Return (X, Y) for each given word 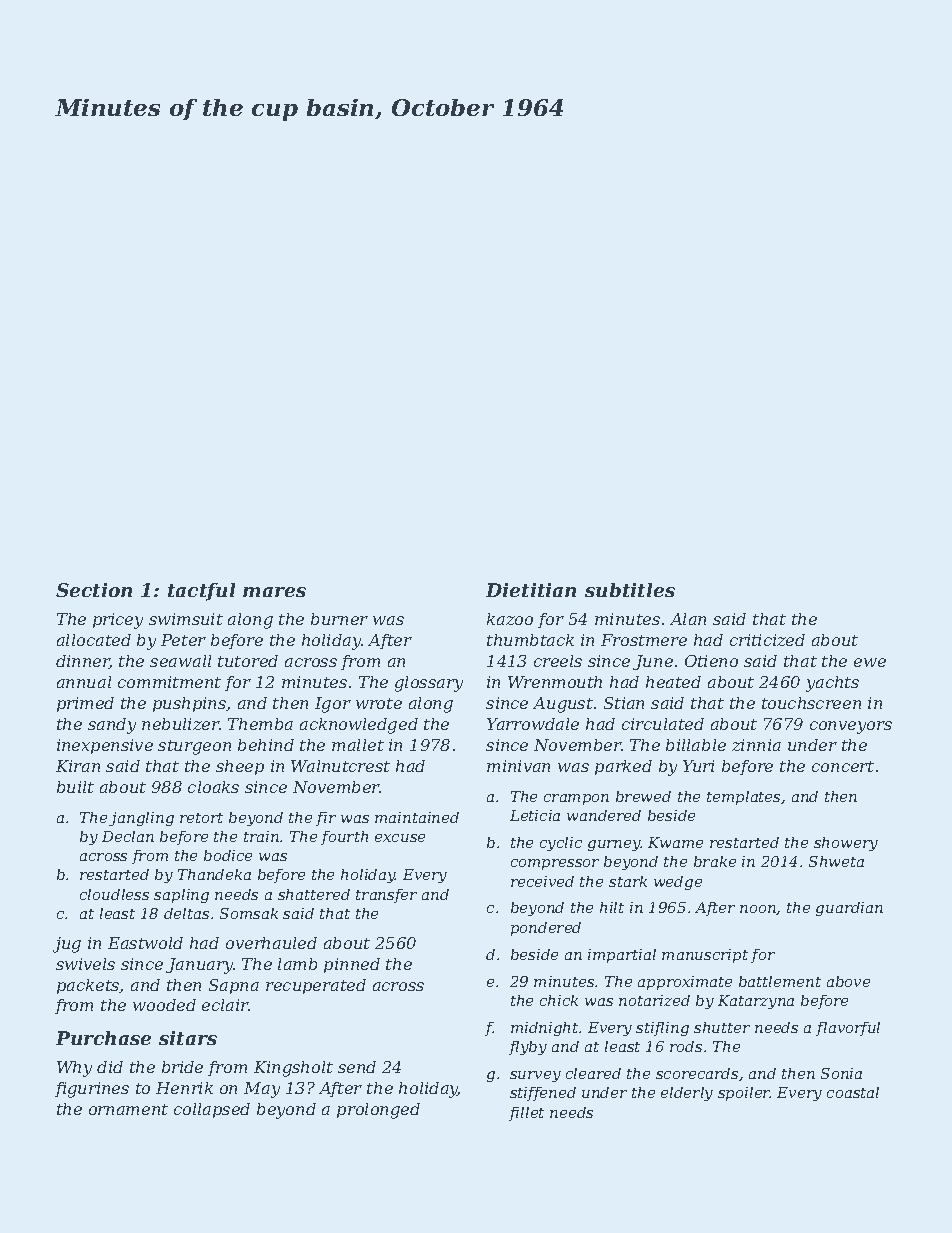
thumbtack (530, 640)
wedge (678, 883)
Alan (688, 619)
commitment (169, 682)
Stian (624, 703)
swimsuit (186, 619)
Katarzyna (756, 1002)
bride (182, 1067)
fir (326, 819)
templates (743, 798)
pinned (352, 965)
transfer (386, 896)
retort (201, 818)
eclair (225, 1005)
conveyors (851, 727)
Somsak (249, 913)
